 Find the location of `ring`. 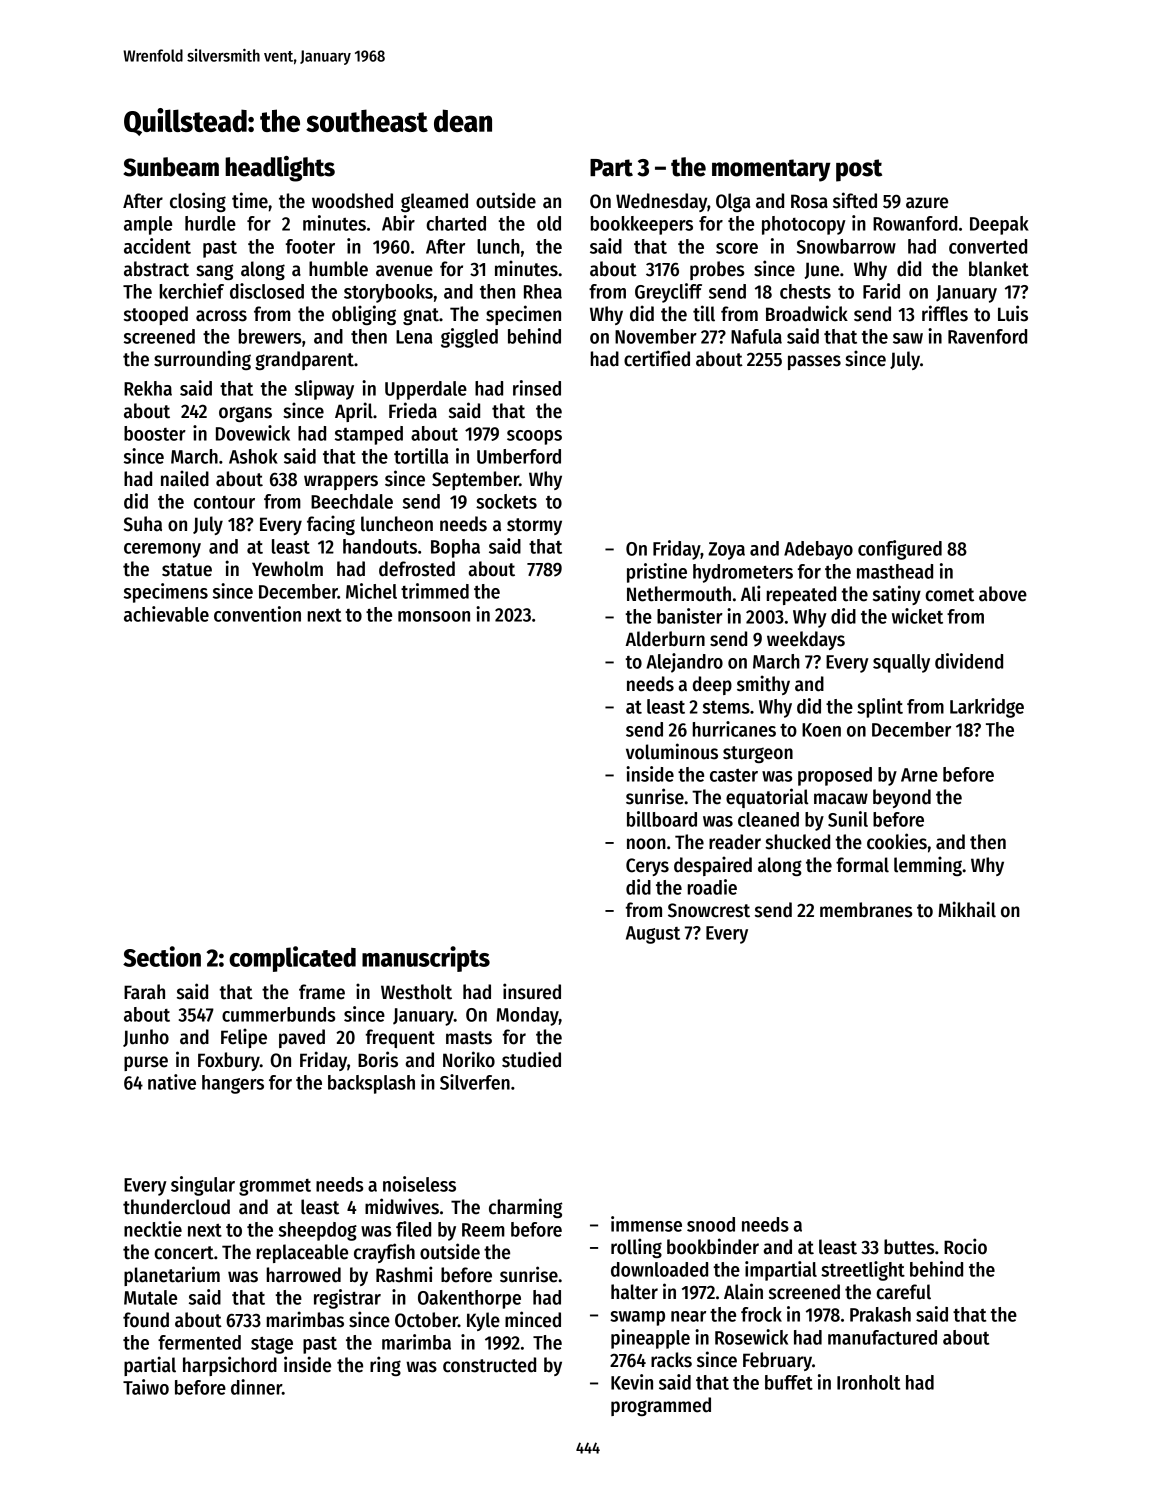

ring is located at coordinates (385, 1366).
